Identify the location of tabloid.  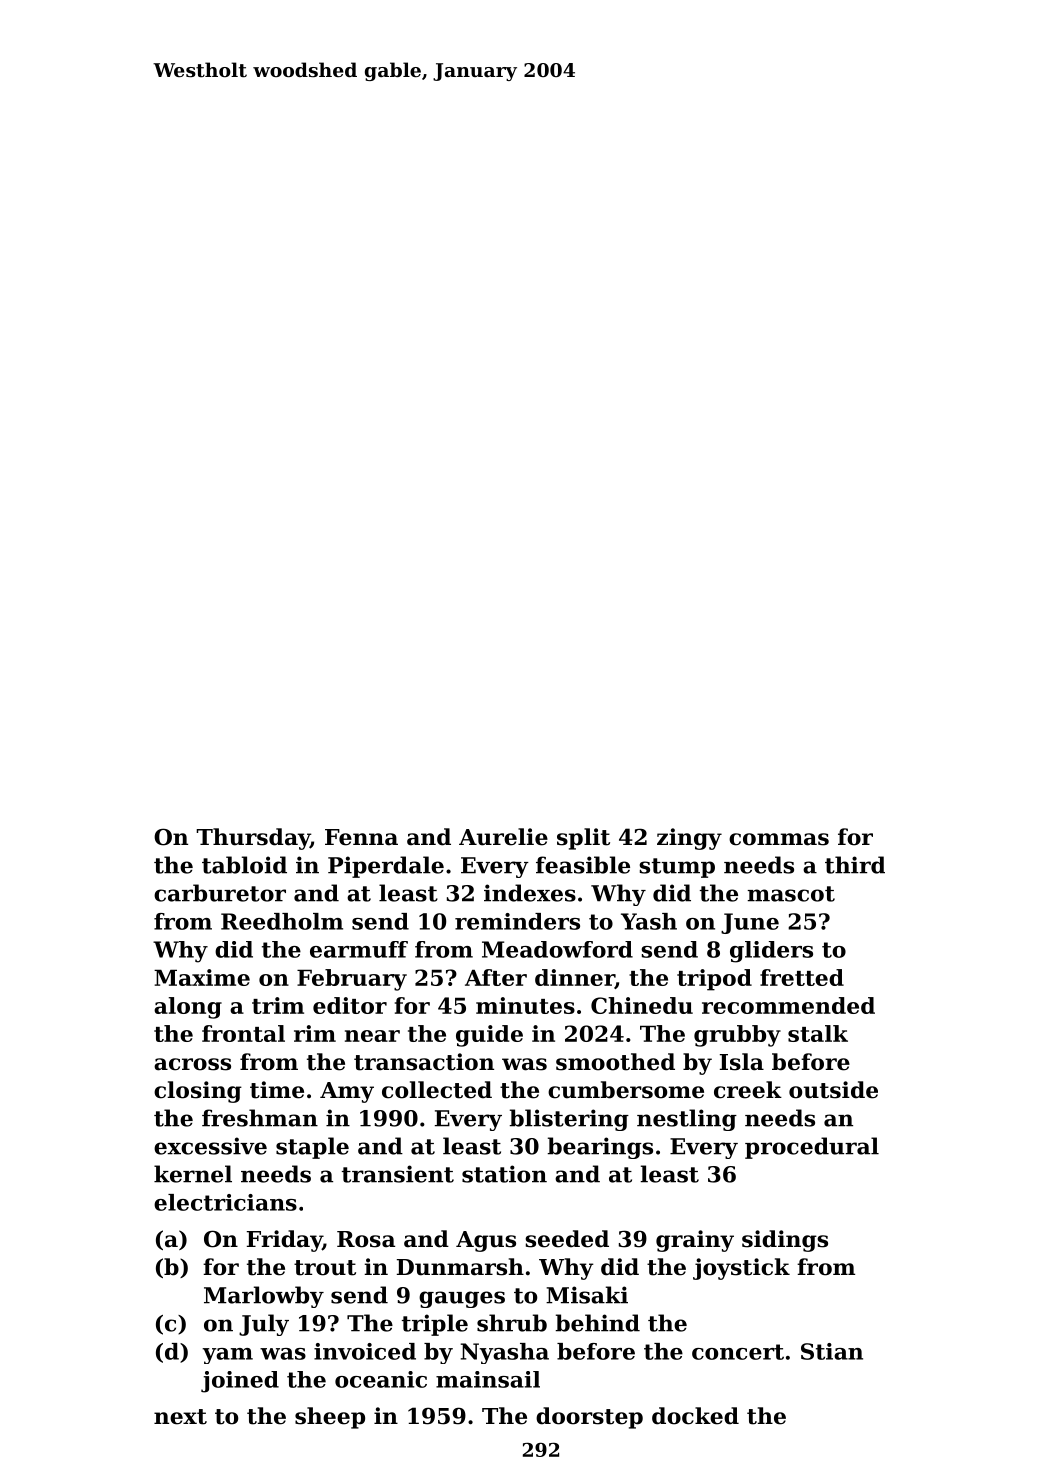
(244, 865).
